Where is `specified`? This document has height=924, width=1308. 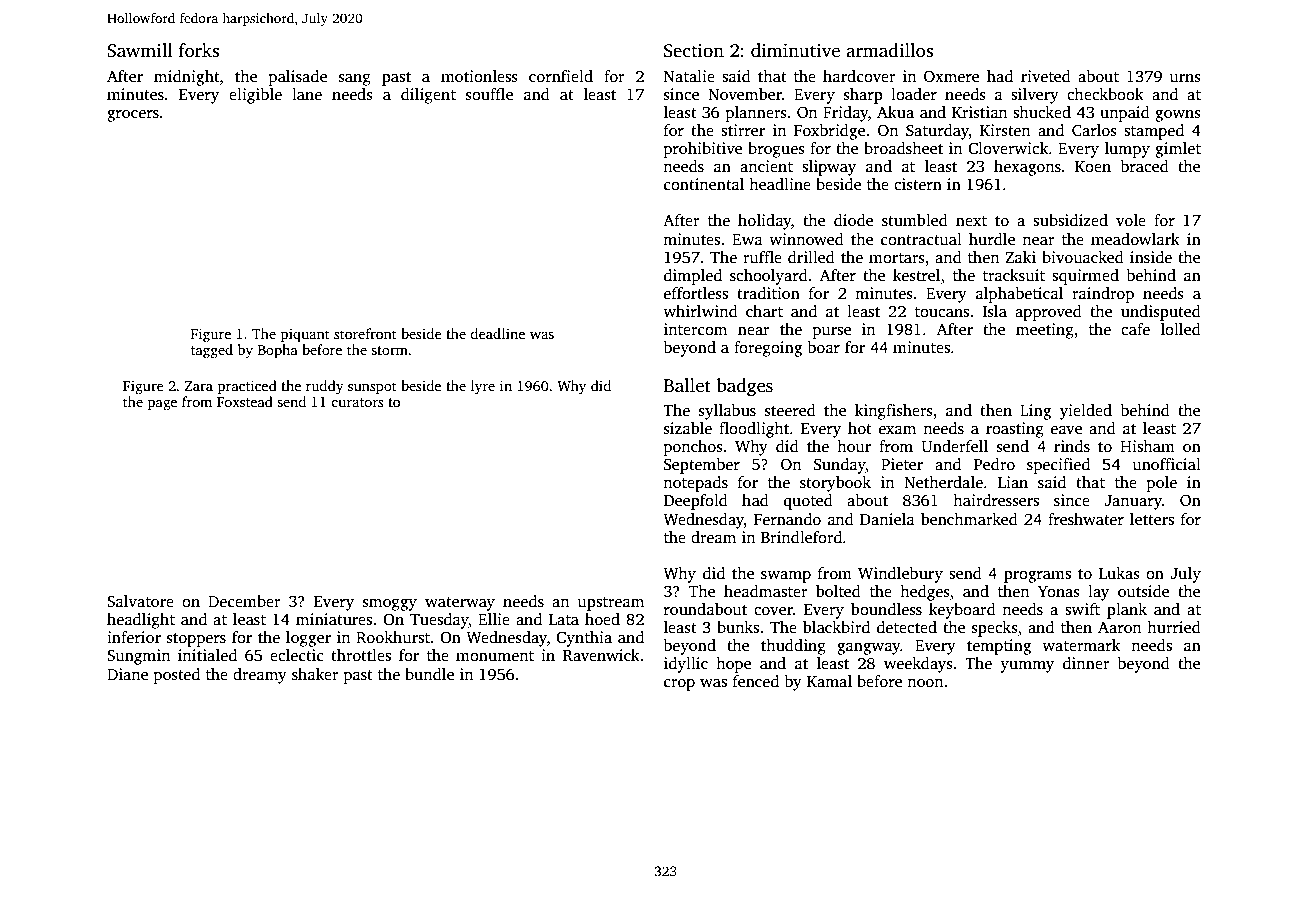 specified is located at coordinates (1058, 466).
